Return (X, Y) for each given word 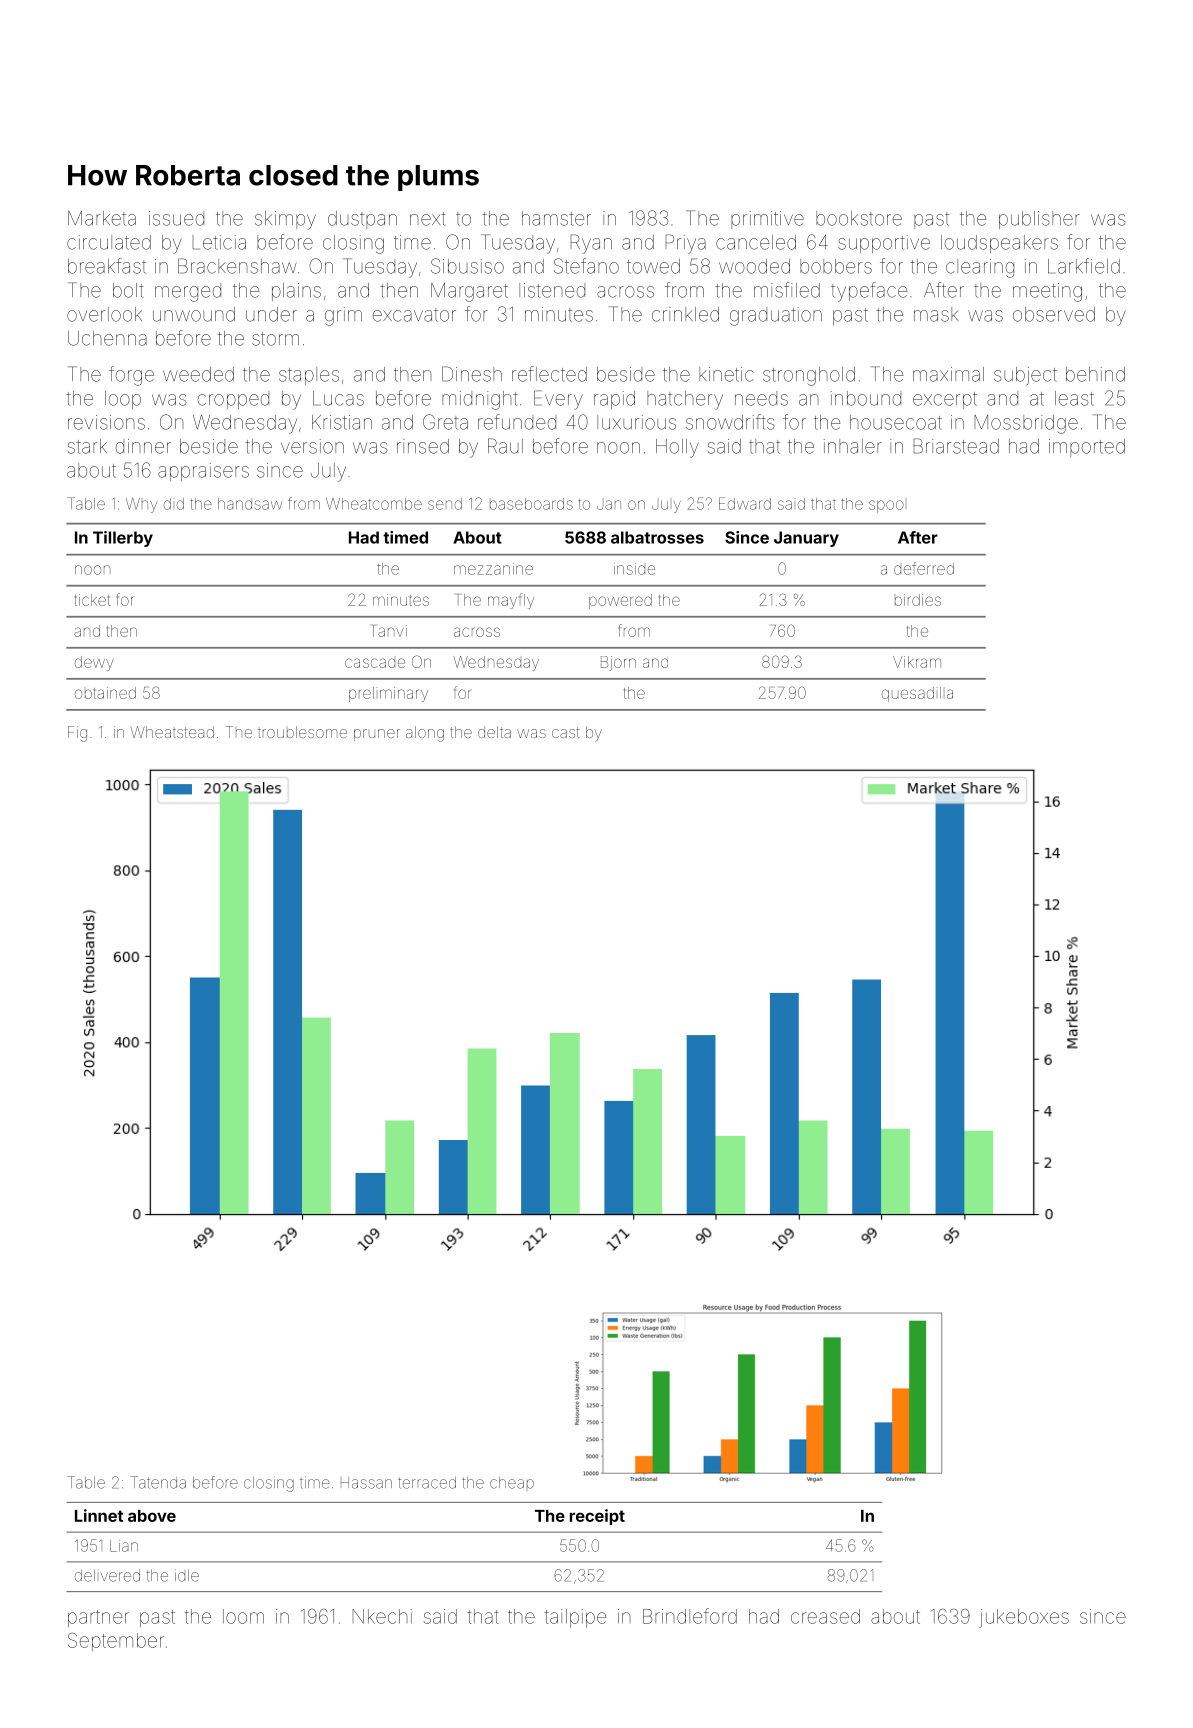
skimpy (285, 220)
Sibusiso (467, 266)
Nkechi (382, 1616)
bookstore (859, 218)
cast (566, 732)
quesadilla (917, 694)
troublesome (302, 732)
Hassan (366, 1483)
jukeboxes (1024, 1618)
